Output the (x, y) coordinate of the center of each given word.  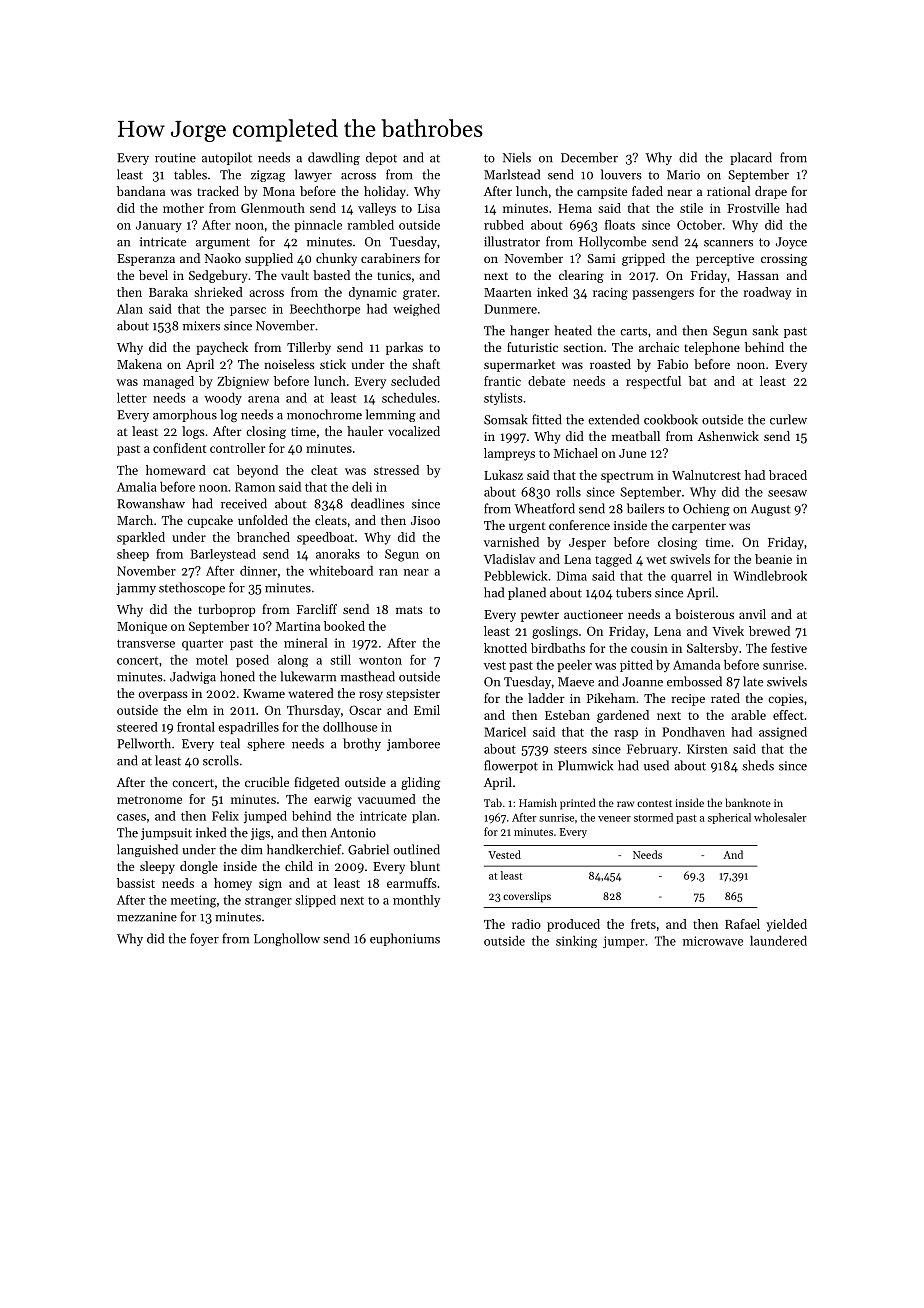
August (770, 510)
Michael (576, 453)
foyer (204, 939)
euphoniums (405, 939)
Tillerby (309, 348)
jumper (624, 942)
